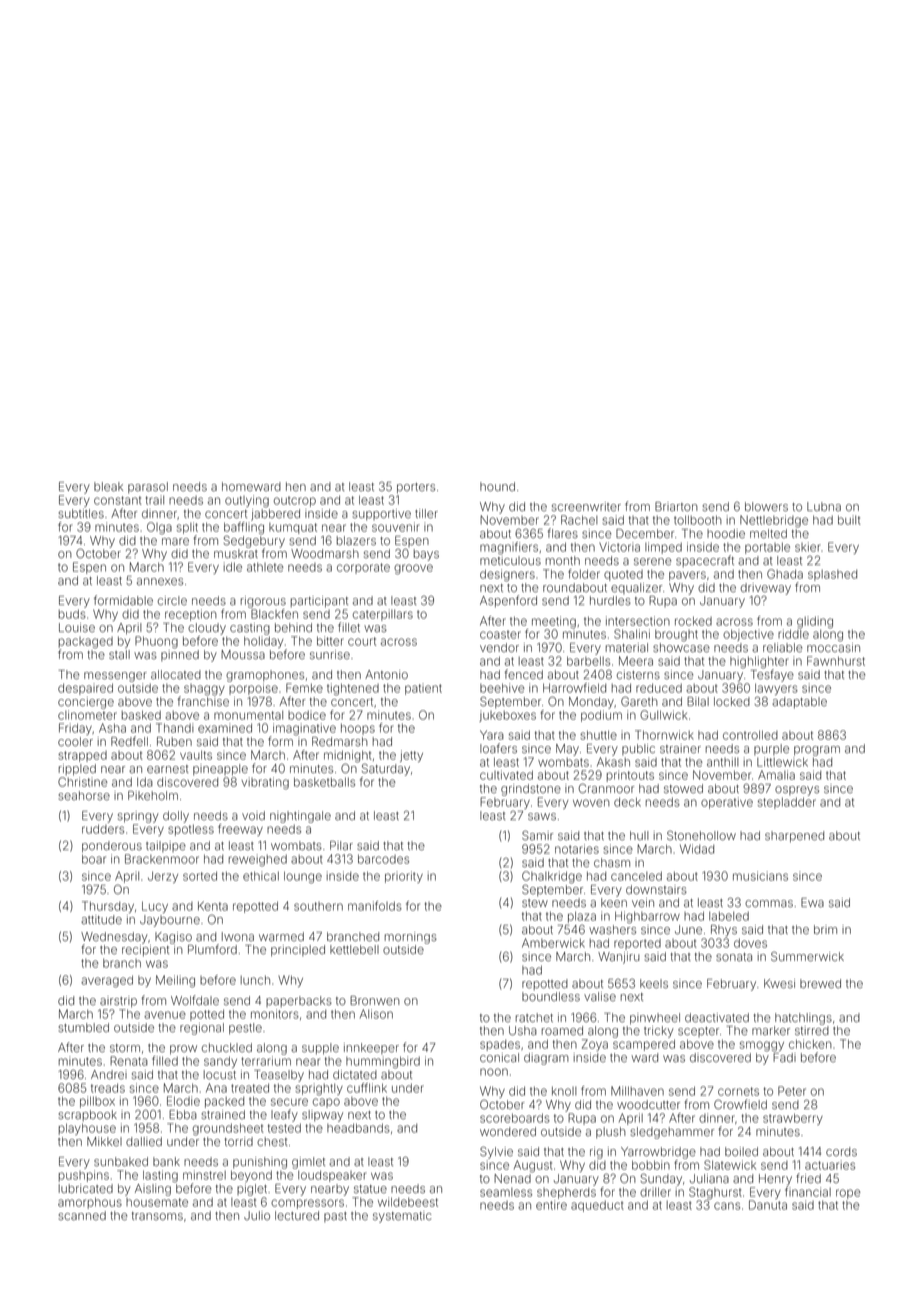 The height and width of the screenshot is (1308, 924). I want to click on Ruben, so click(174, 741).
